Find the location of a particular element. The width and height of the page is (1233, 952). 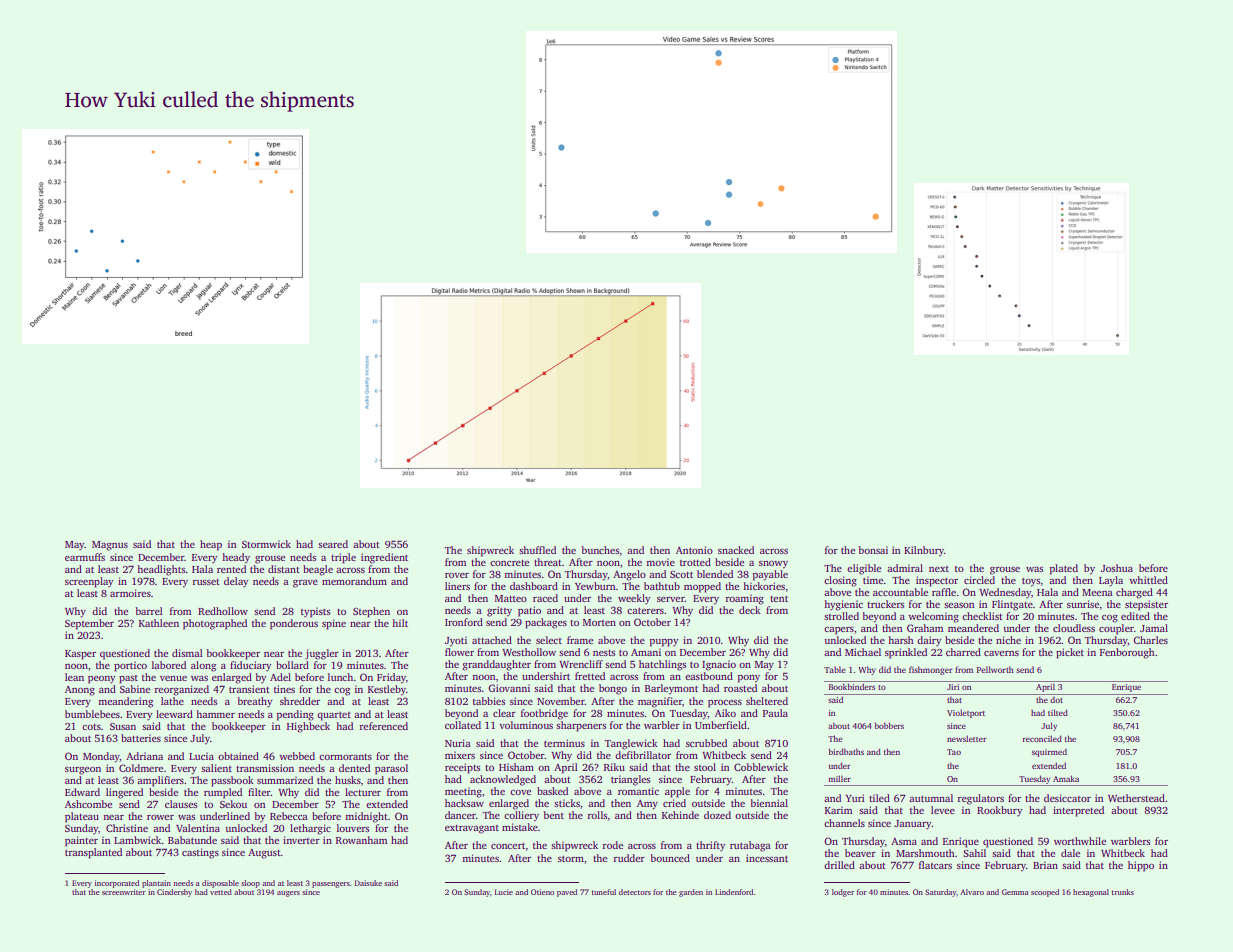

shuffled is located at coordinates (537, 550).
